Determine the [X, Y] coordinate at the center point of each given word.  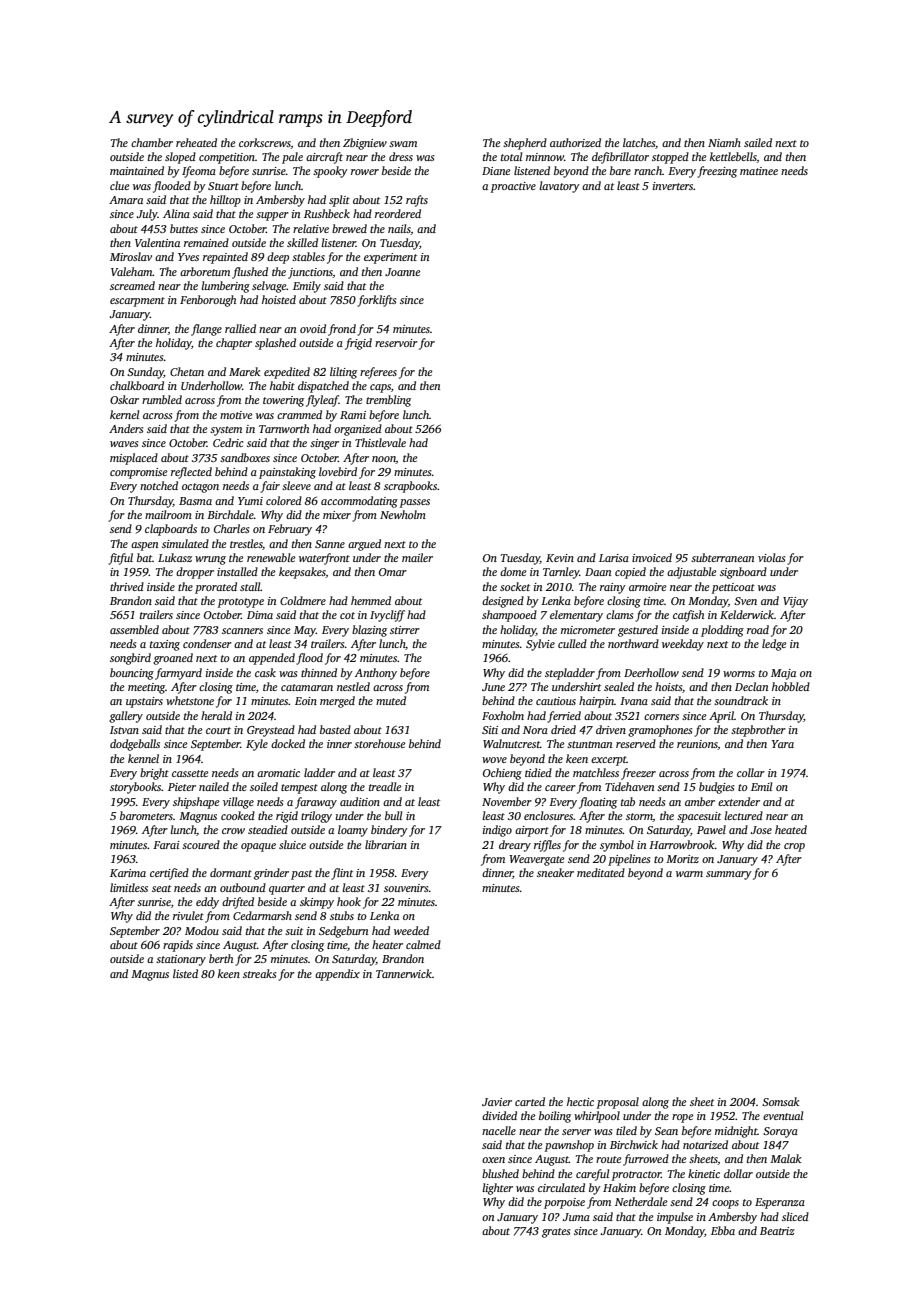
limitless [129, 887]
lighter [497, 1189]
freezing [717, 172]
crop [794, 847]
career [560, 788]
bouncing [132, 674]
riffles [547, 846]
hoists [668, 686]
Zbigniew [365, 144]
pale [292, 158]
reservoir [396, 343]
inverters [673, 186]
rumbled [162, 399]
